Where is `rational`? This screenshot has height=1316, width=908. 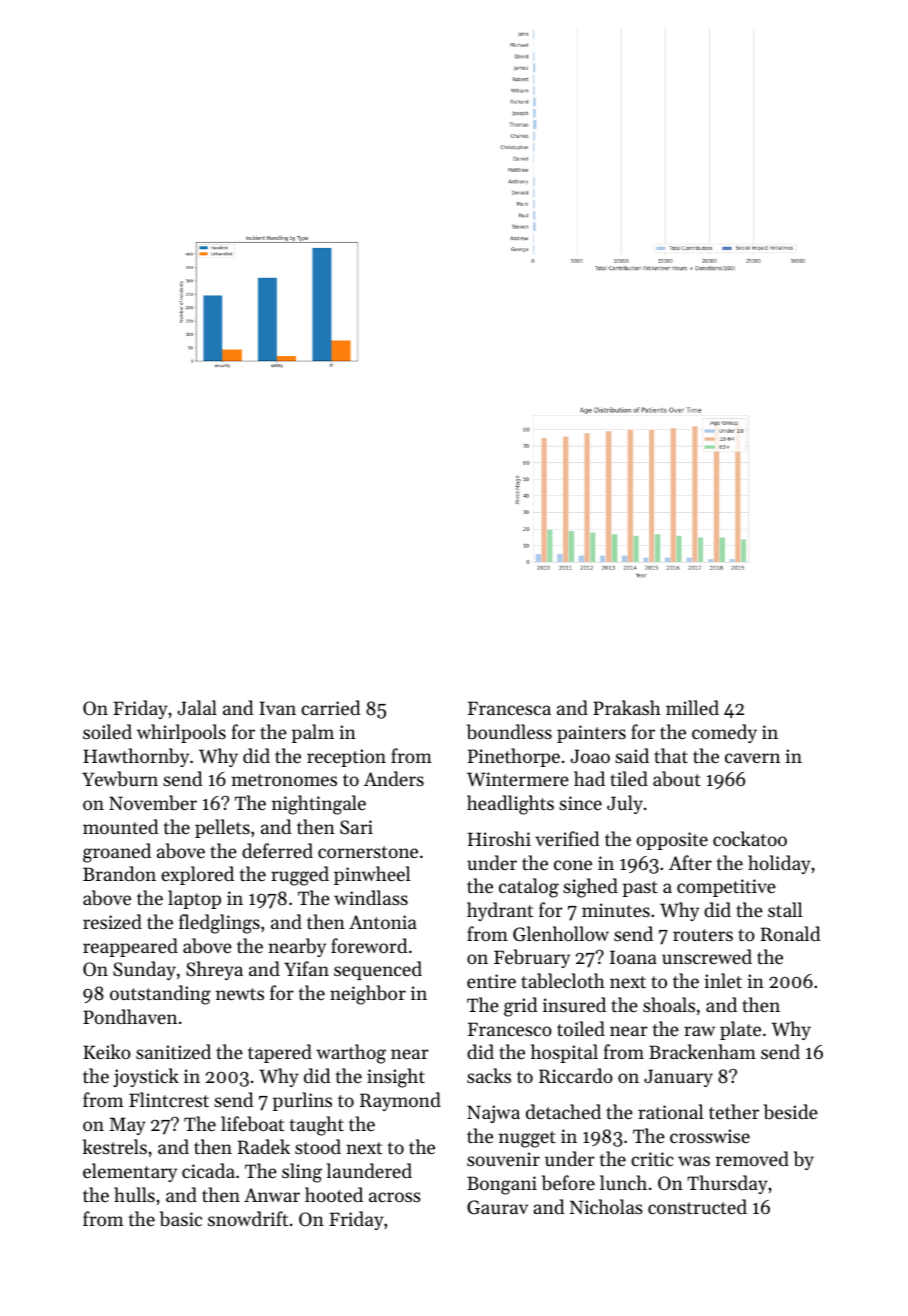
rational is located at coordinates (670, 1111).
